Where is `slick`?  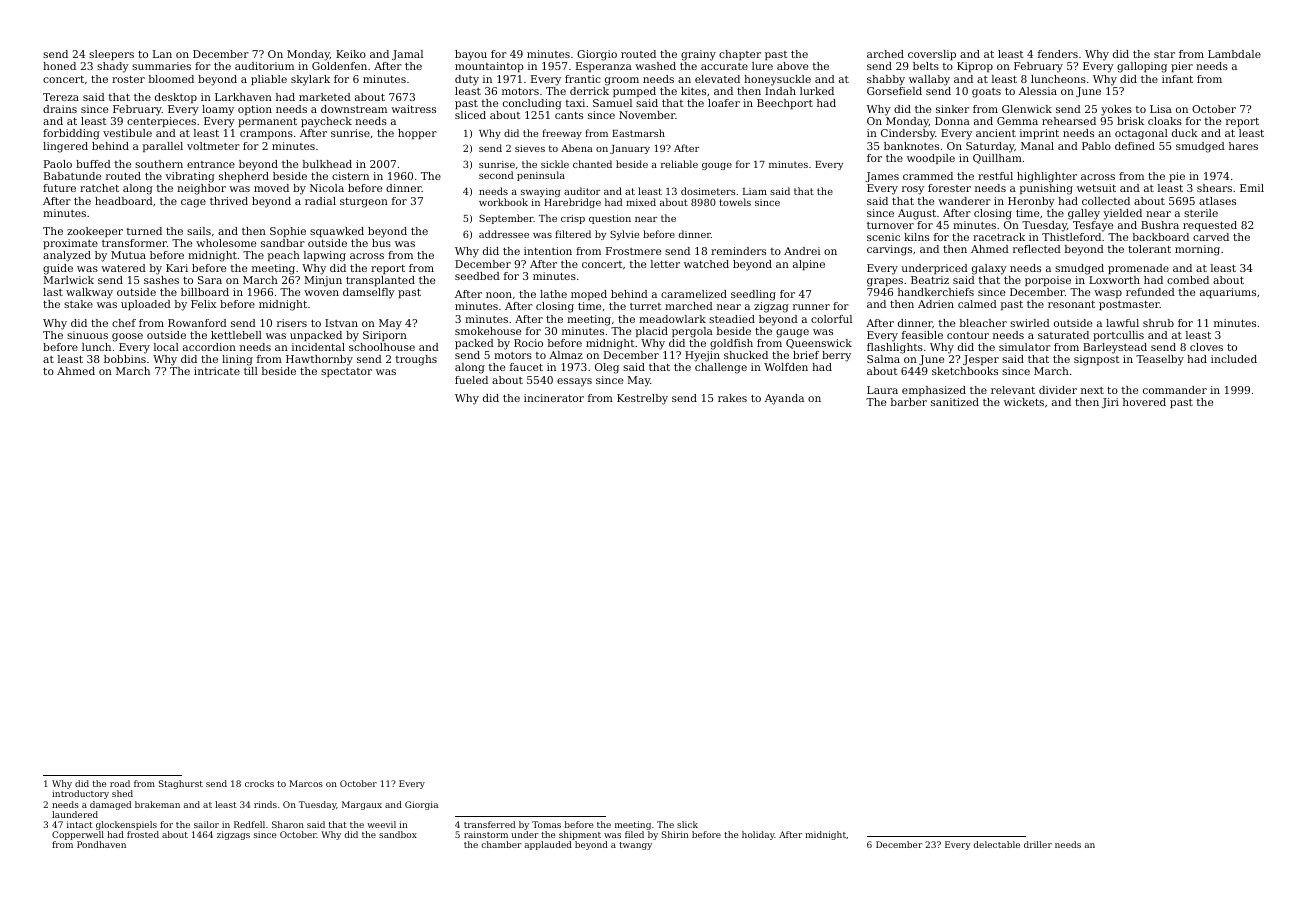
slick is located at coordinates (687, 824).
